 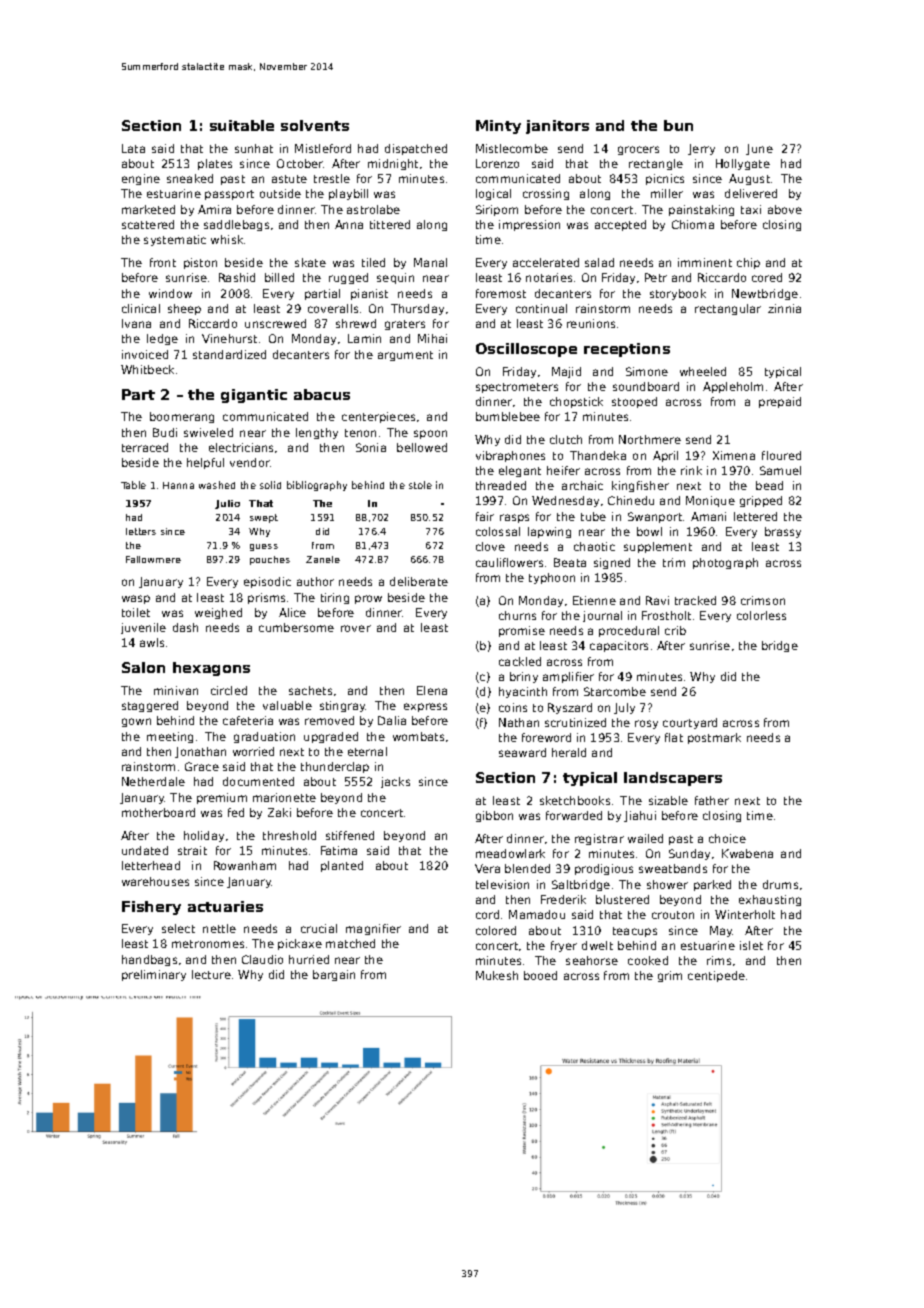 What do you see at coordinates (517, 615) in the screenshot?
I see `churns` at bounding box center [517, 615].
